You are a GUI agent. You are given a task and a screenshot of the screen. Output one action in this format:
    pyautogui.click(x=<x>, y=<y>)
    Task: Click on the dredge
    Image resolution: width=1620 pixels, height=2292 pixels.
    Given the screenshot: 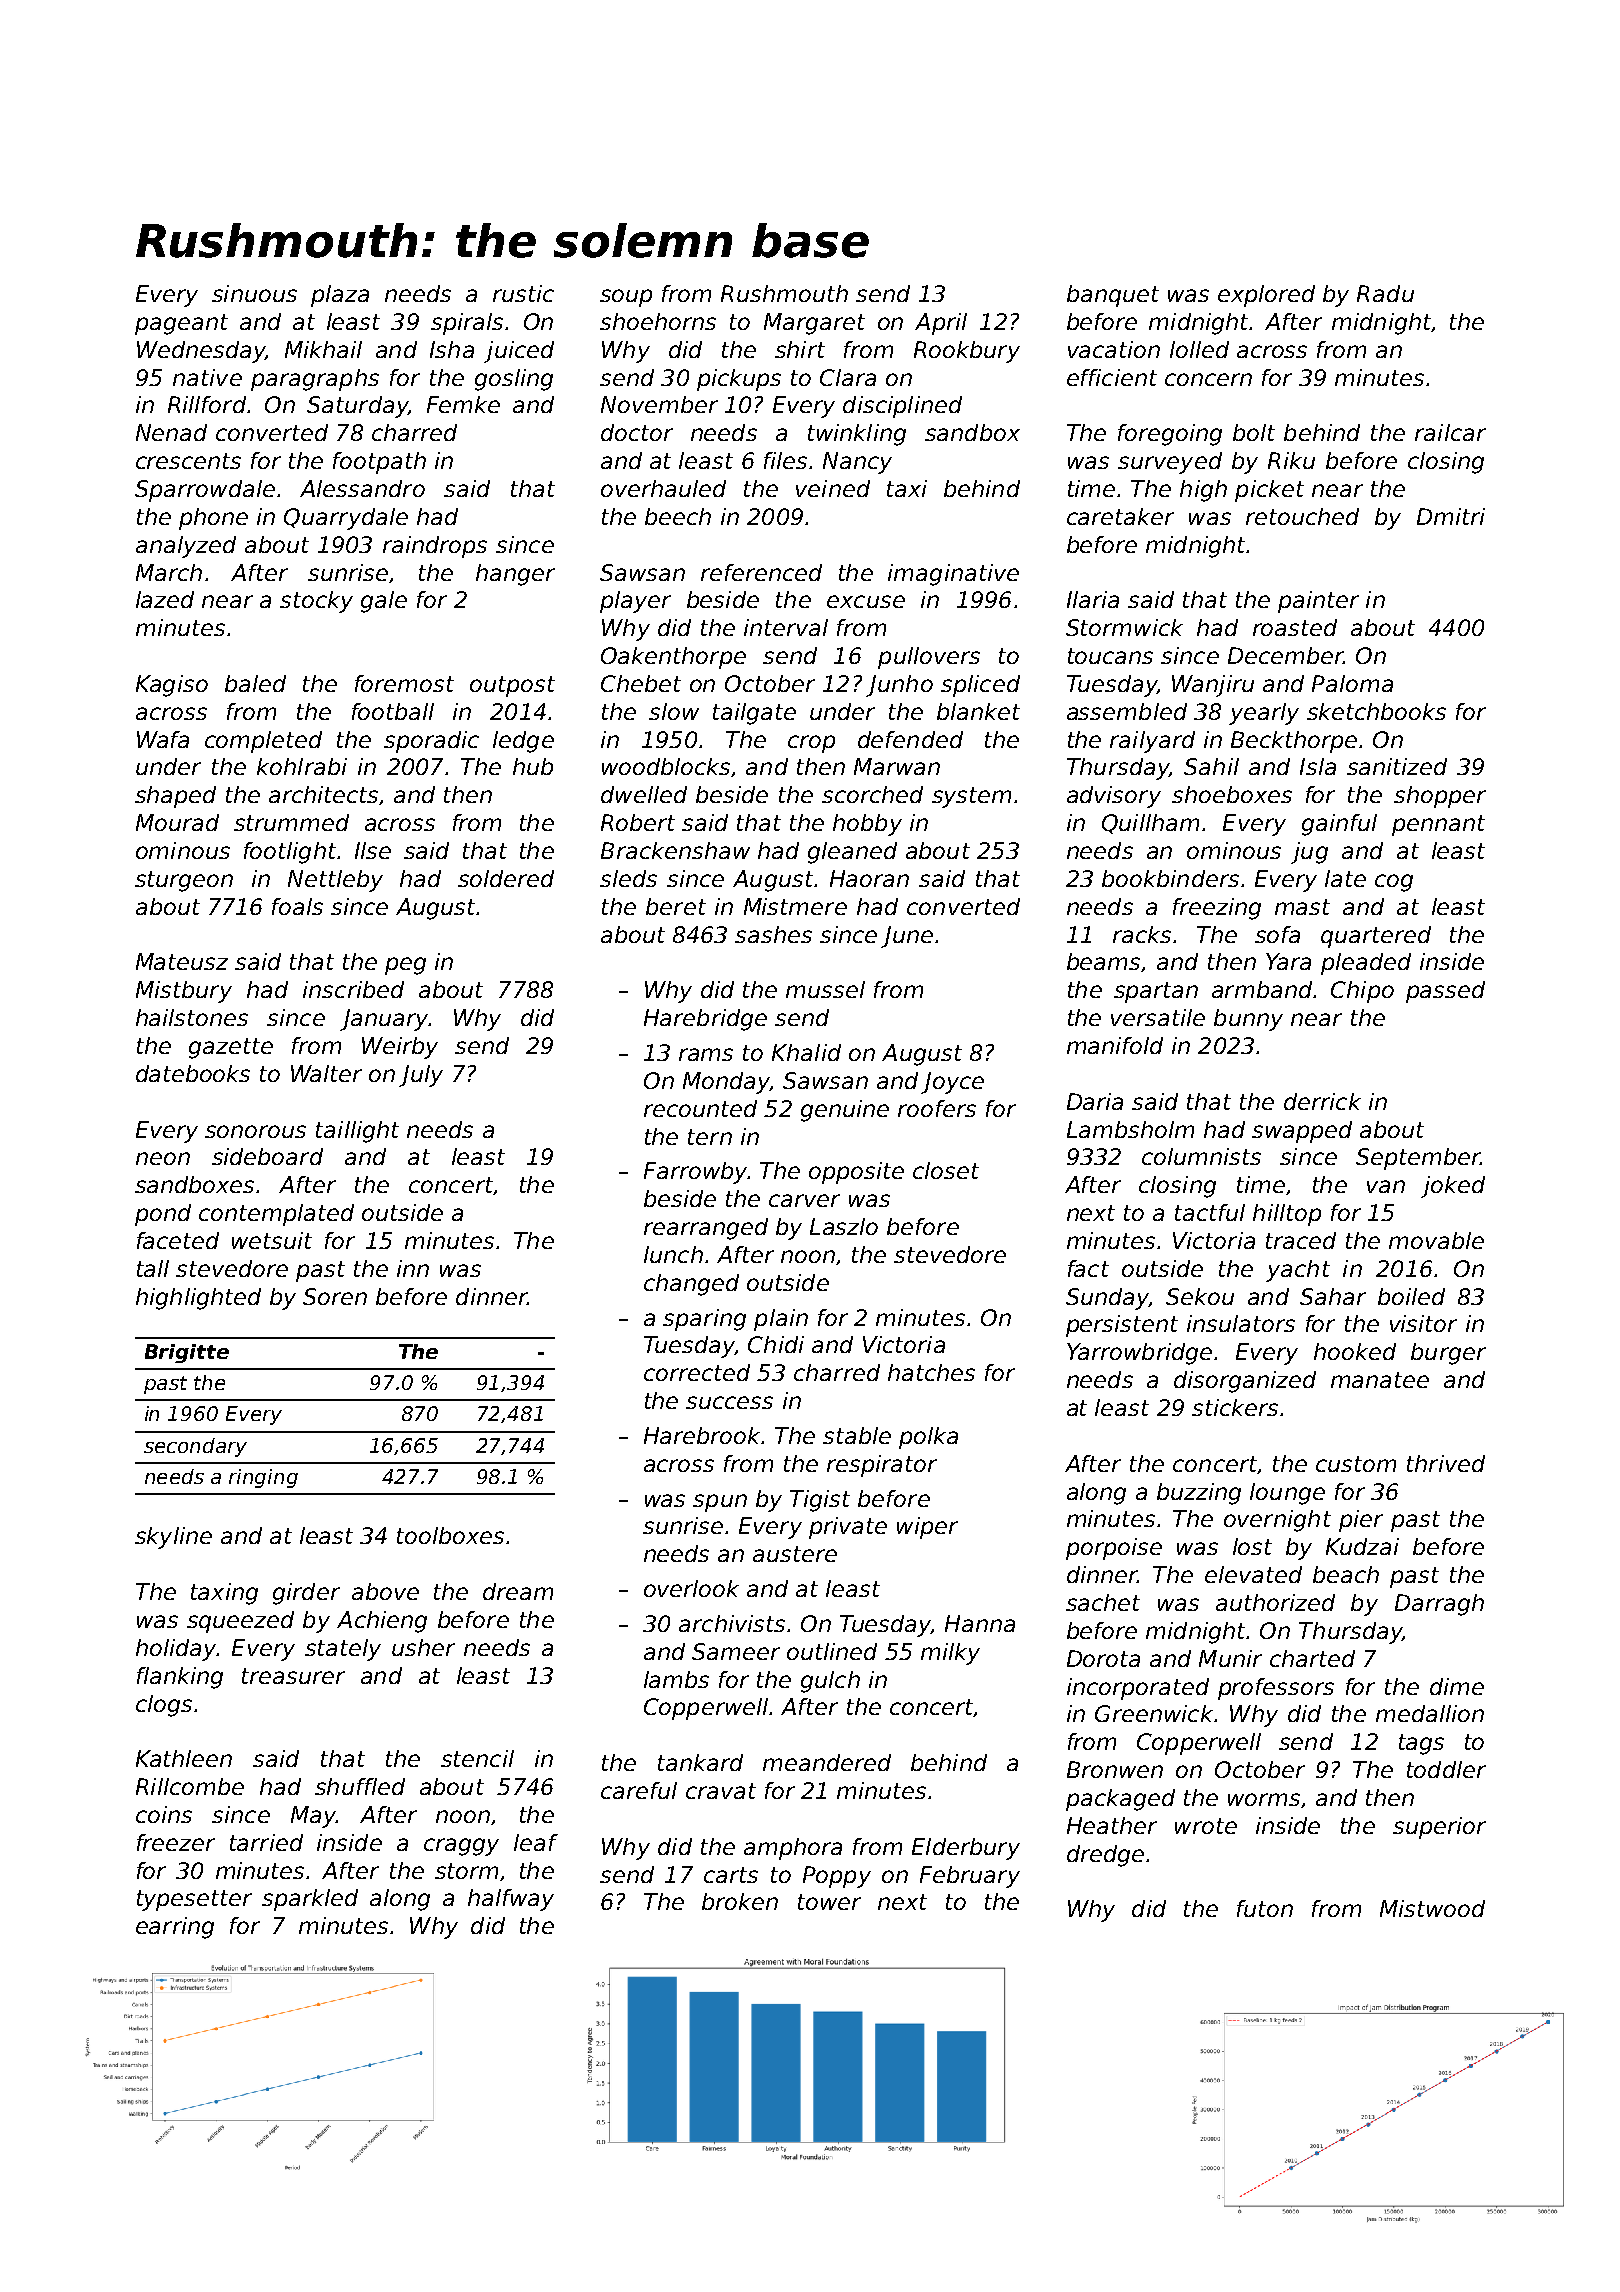 What is the action you would take?
    pyautogui.click(x=1105, y=1856)
